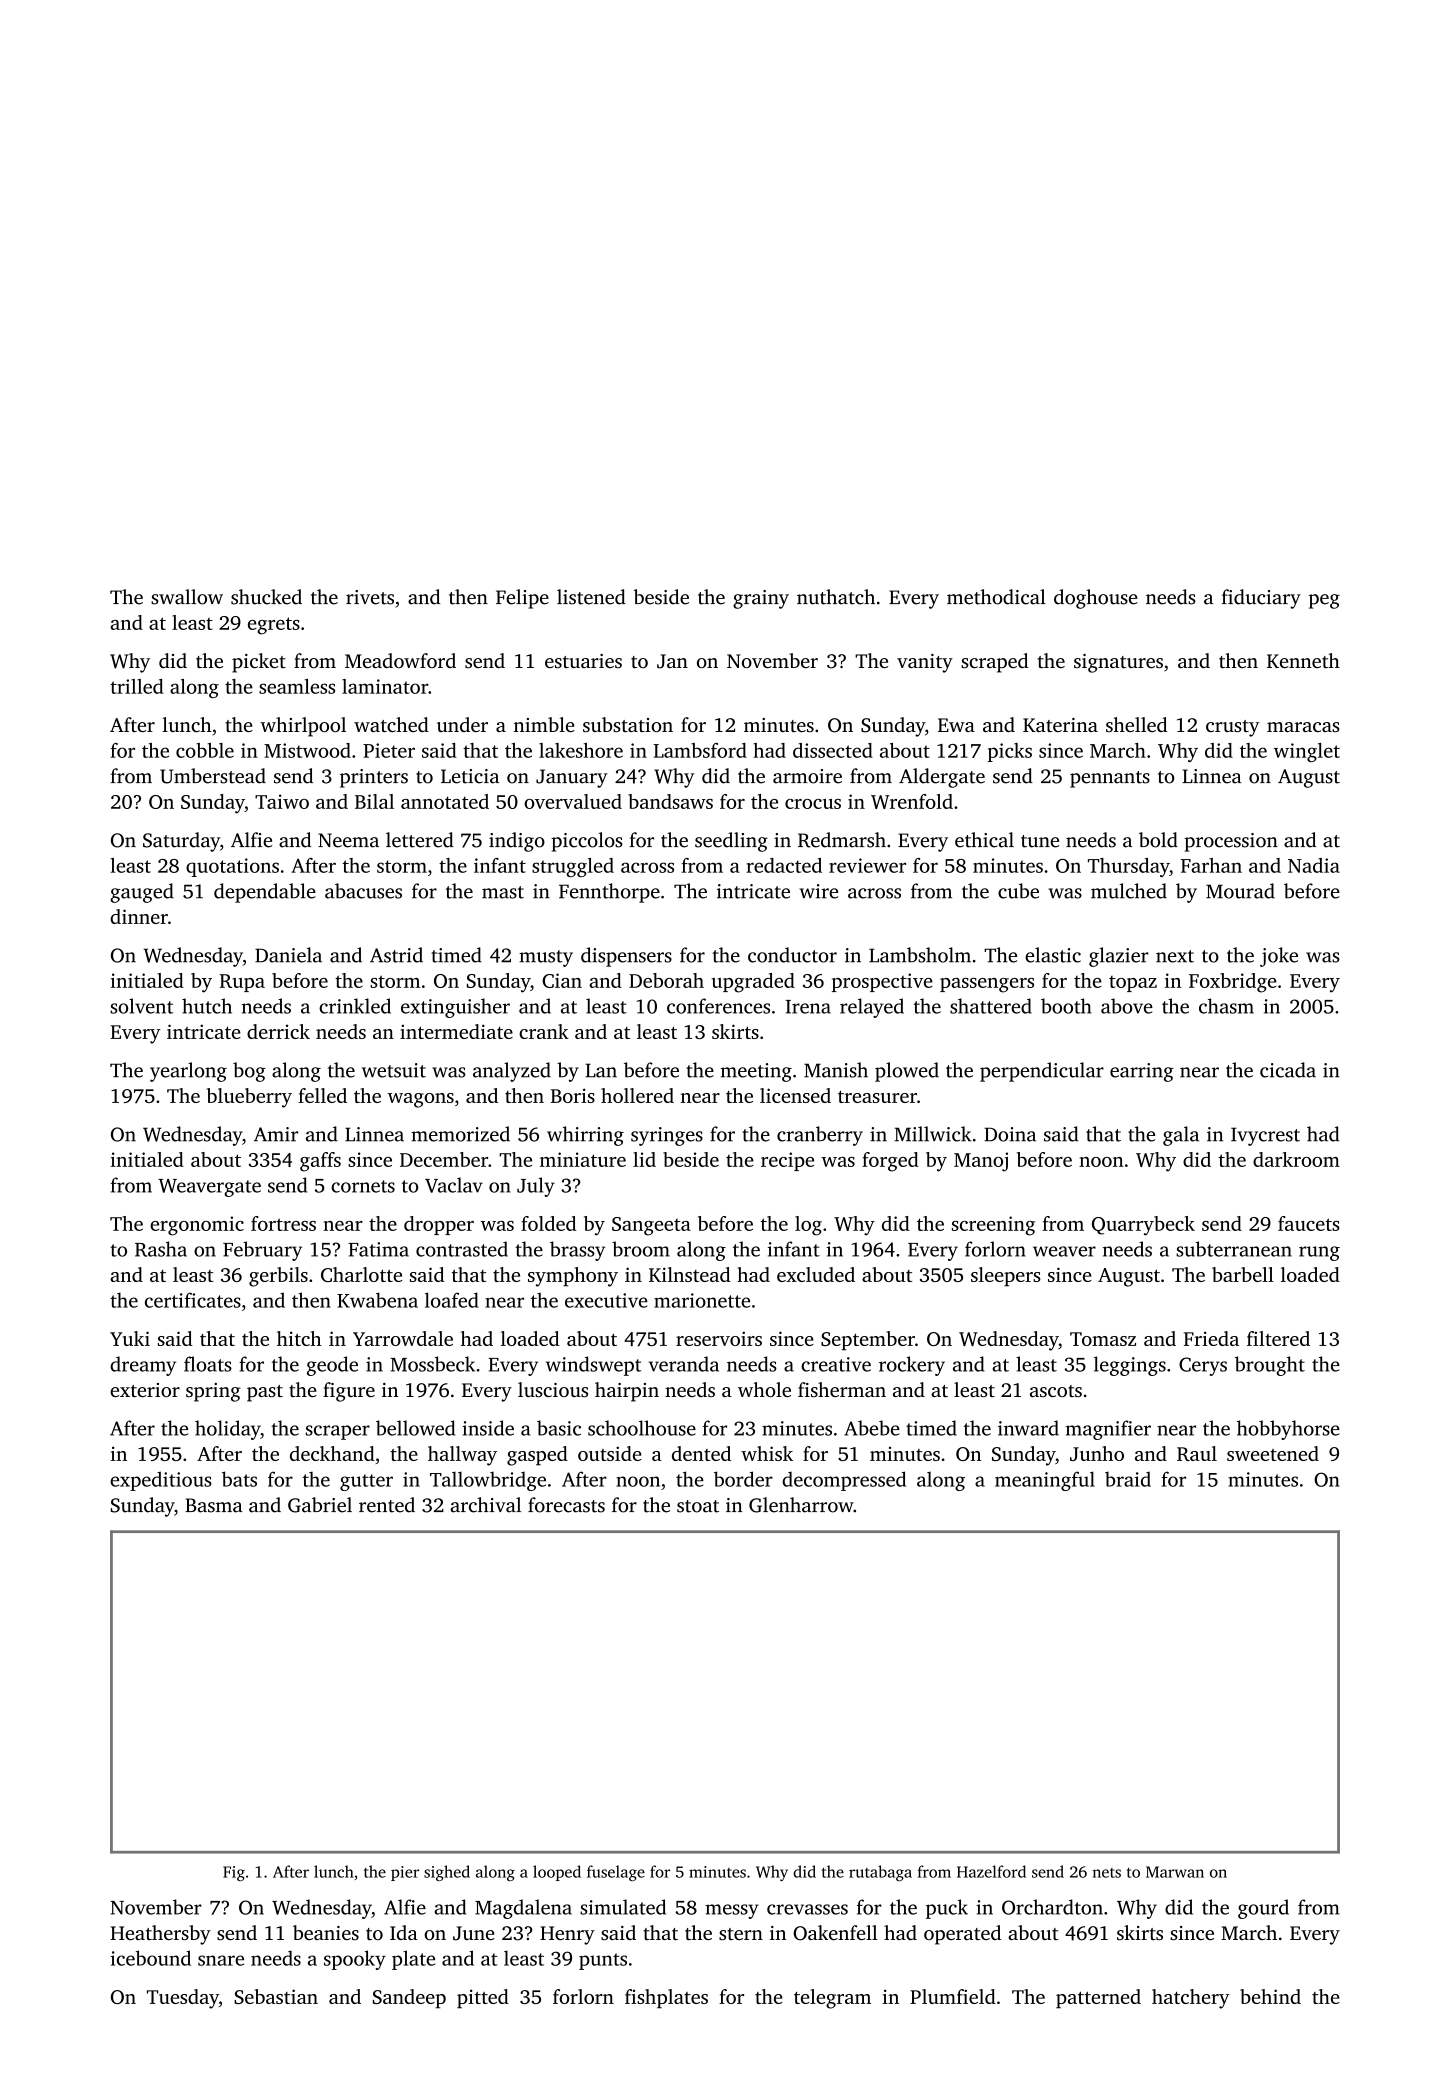 The width and height of the screenshot is (1450, 2100). Describe the element at coordinates (137, 686) in the screenshot. I see `trilled` at that location.
